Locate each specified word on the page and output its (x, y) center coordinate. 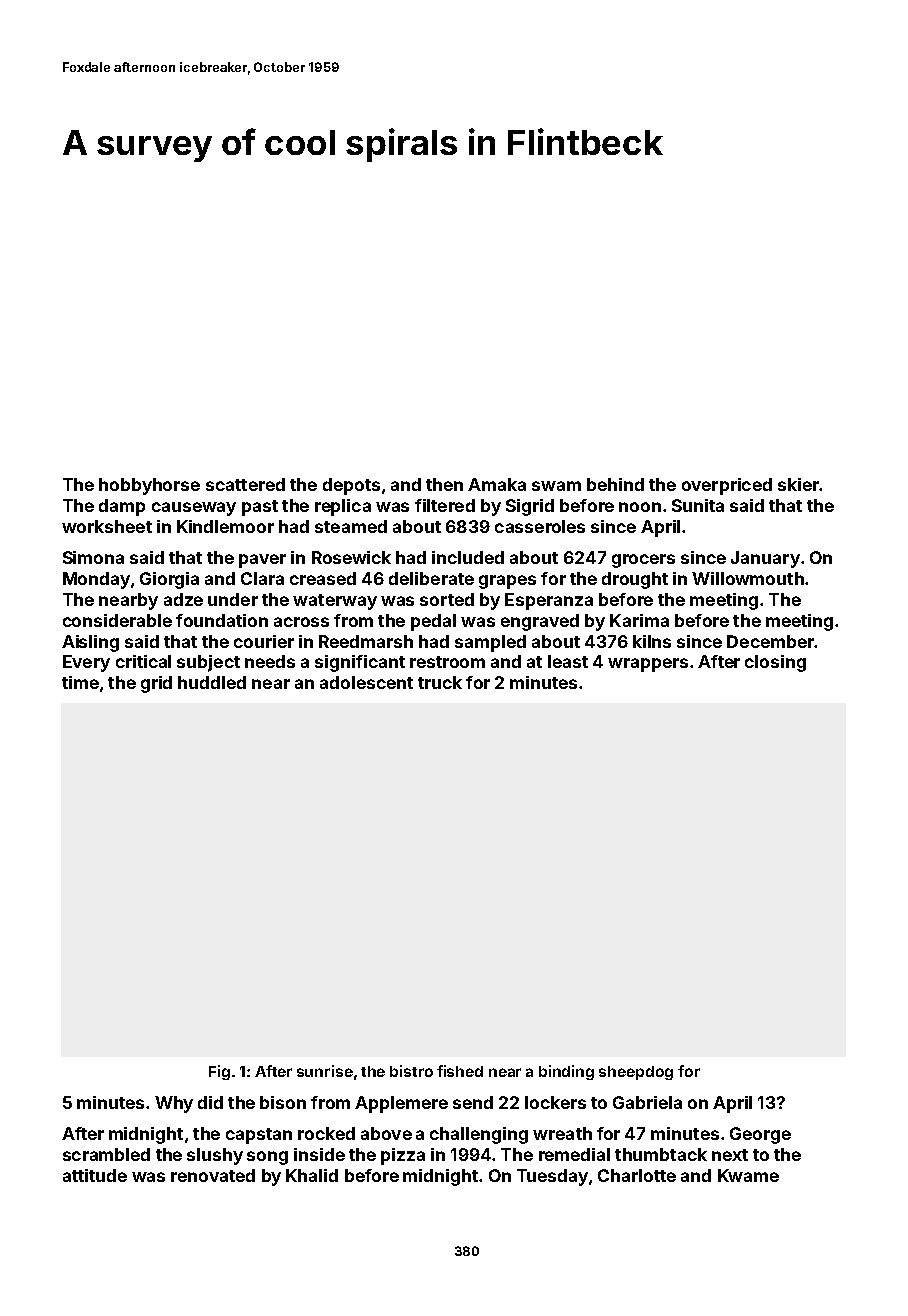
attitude (95, 1175)
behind (615, 484)
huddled (212, 682)
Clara (262, 578)
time (80, 682)
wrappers (648, 665)
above (386, 1133)
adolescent (366, 682)
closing (775, 663)
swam (556, 486)
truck (440, 682)
